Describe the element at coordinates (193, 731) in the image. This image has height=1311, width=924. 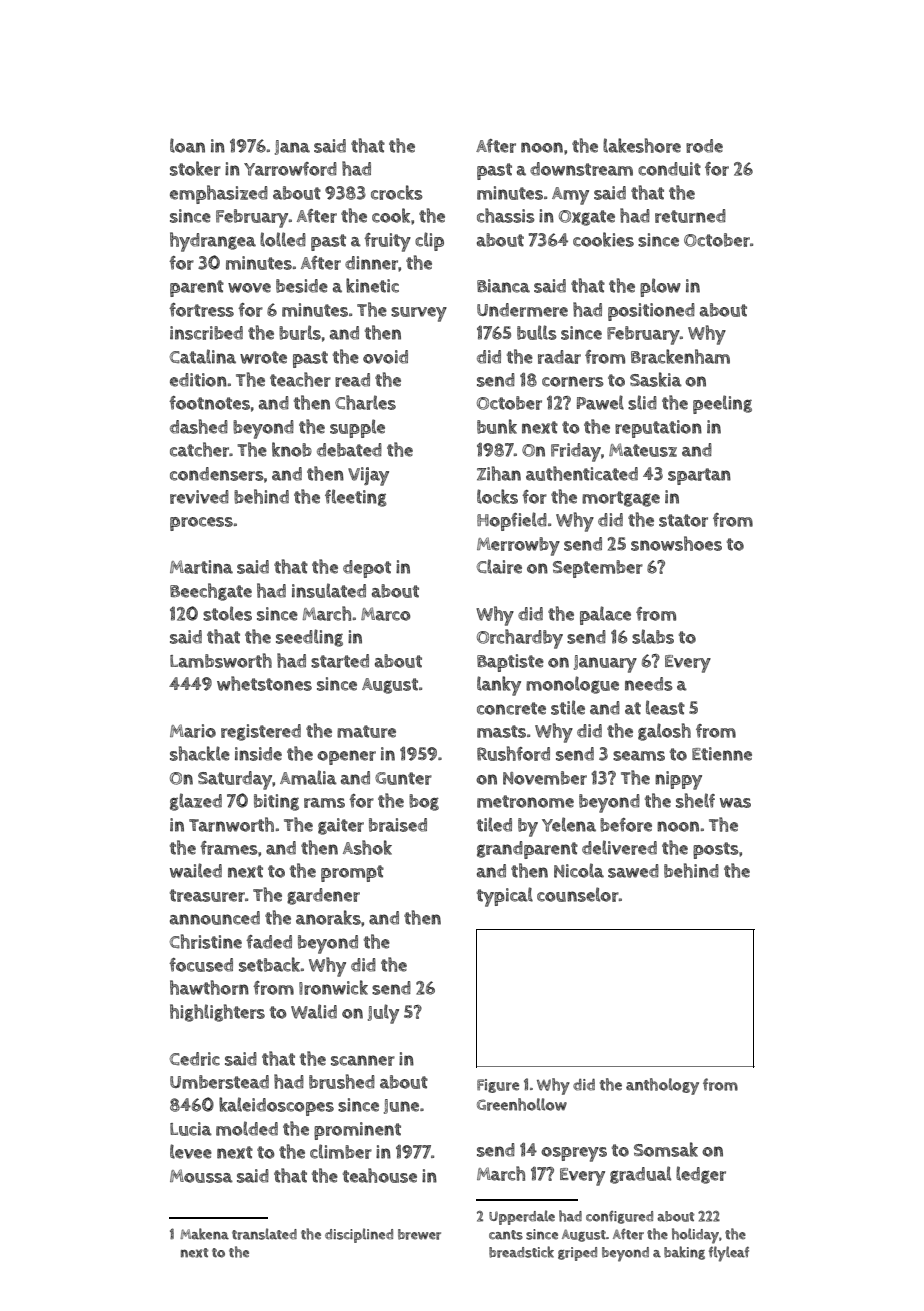
I see `Mario` at that location.
